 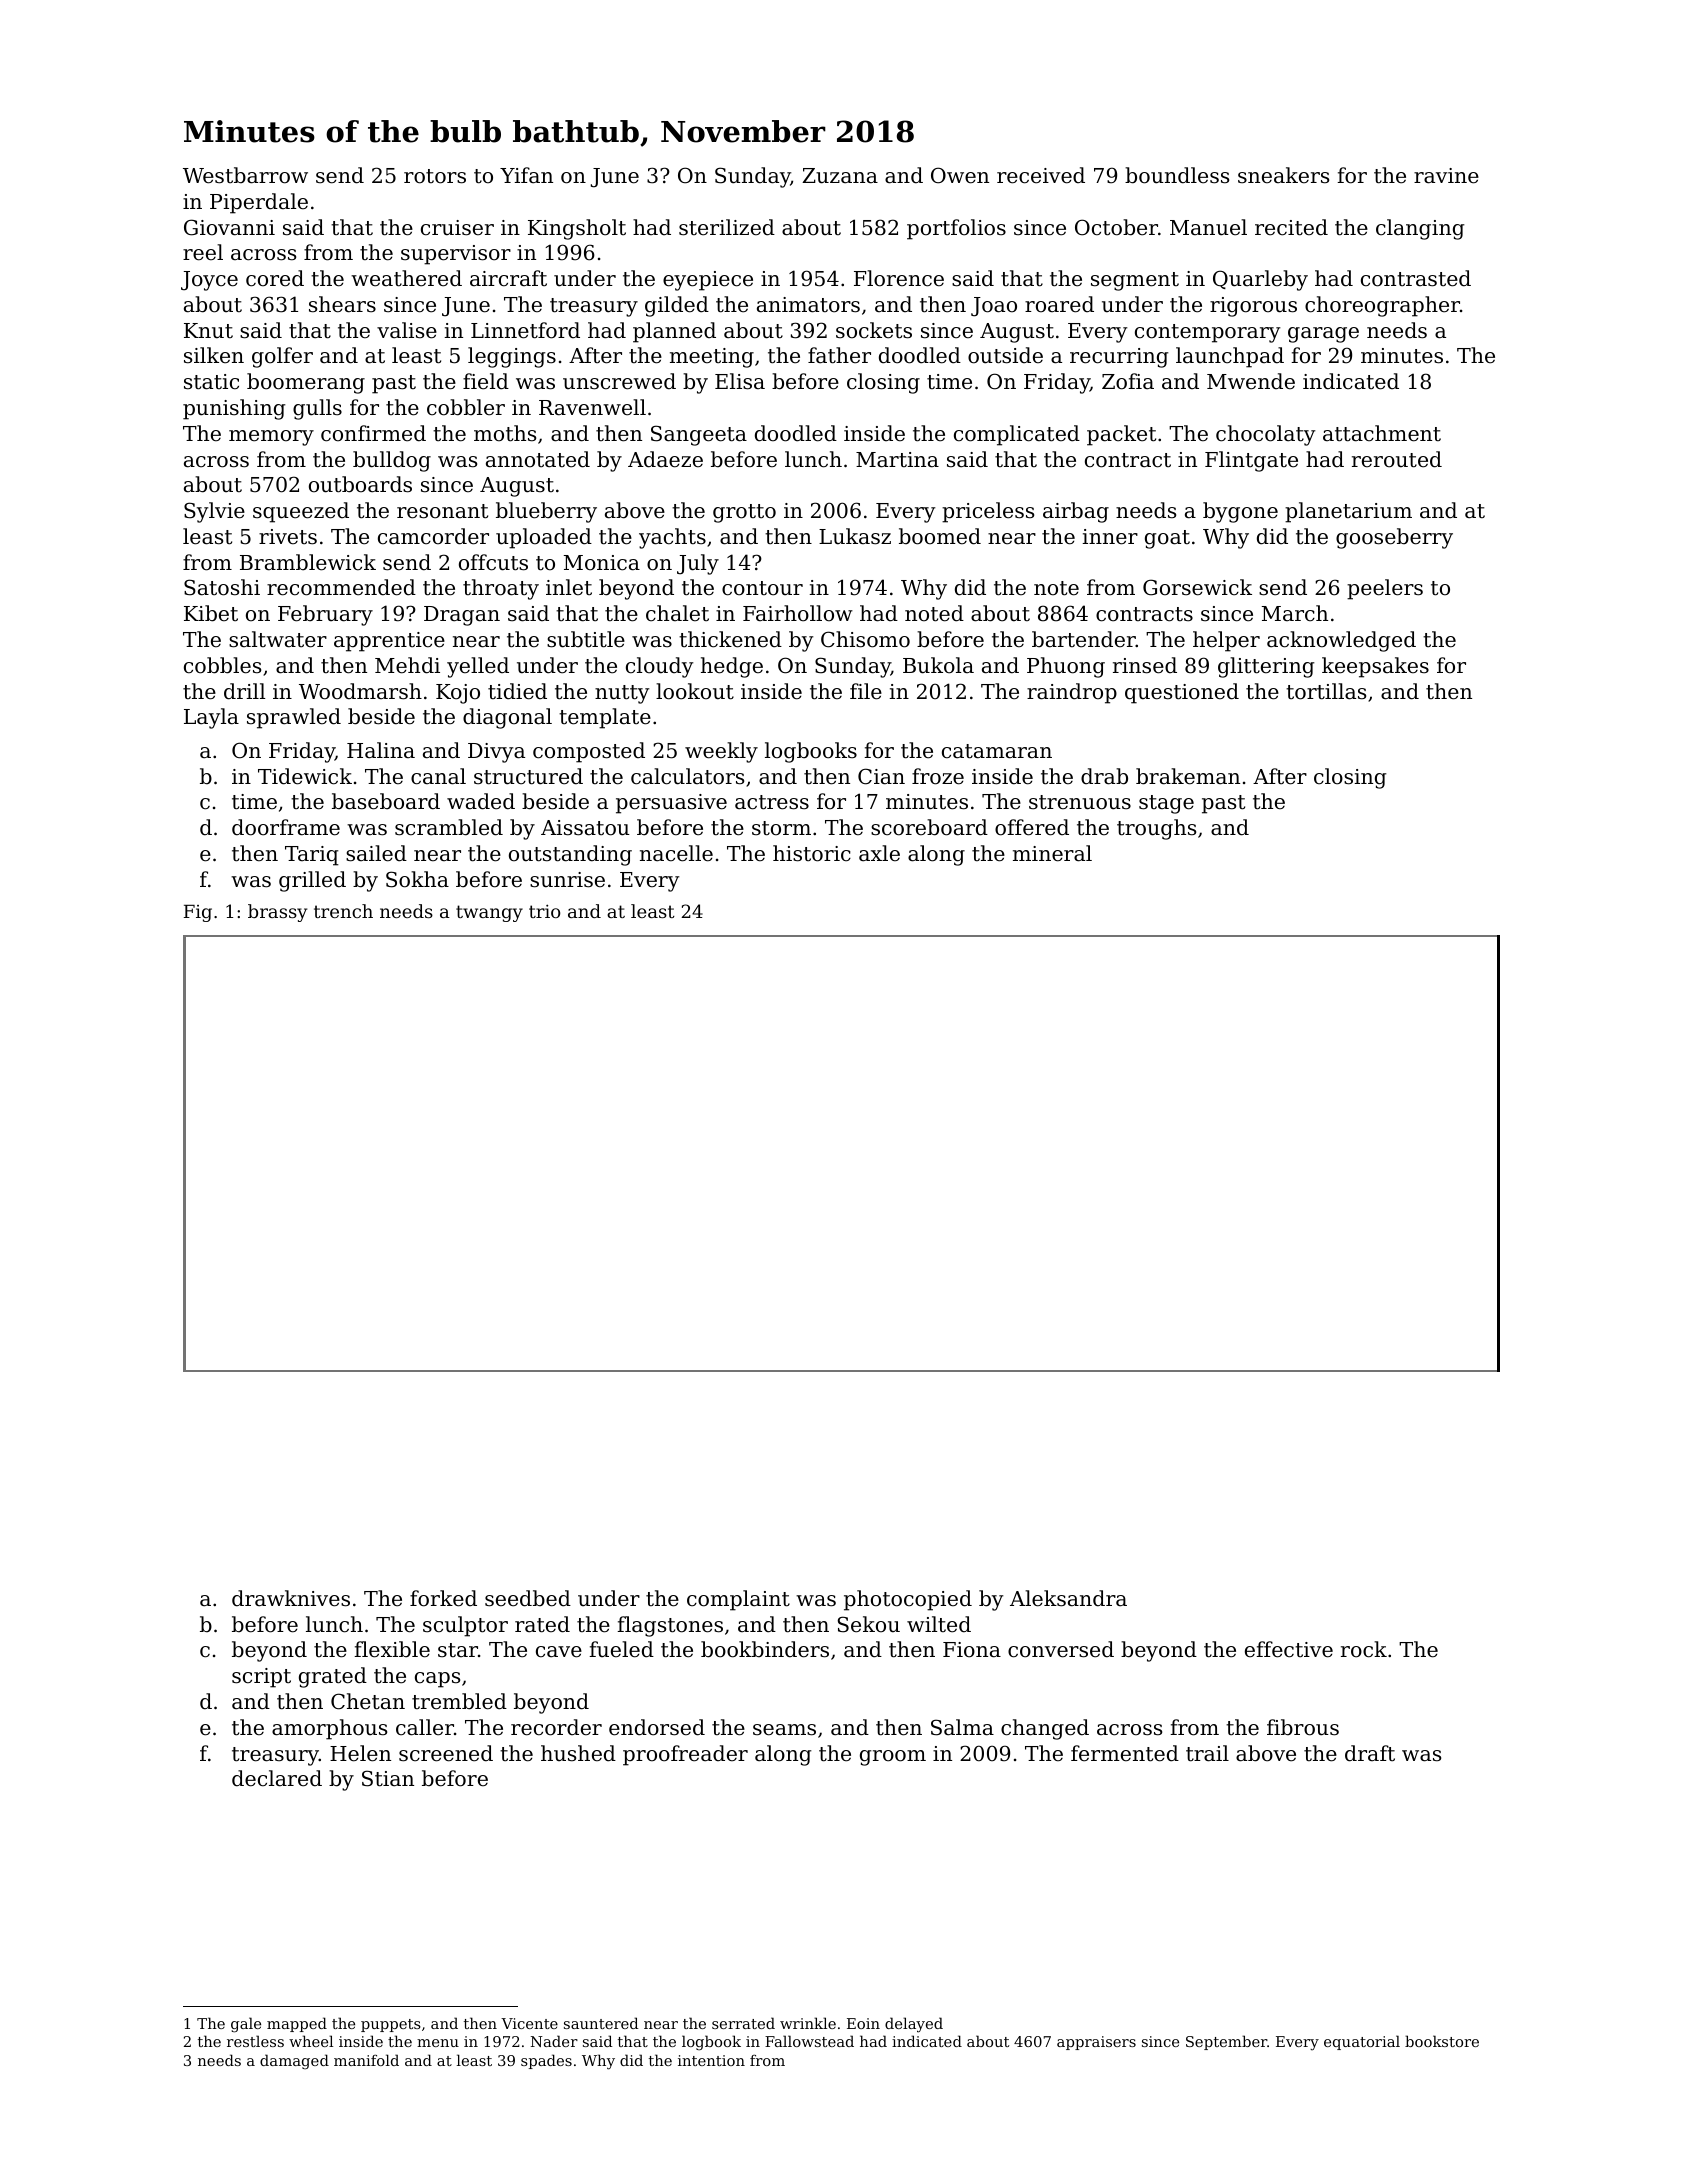 What do you see at coordinates (1156, 829) in the document?
I see `troughs` at bounding box center [1156, 829].
